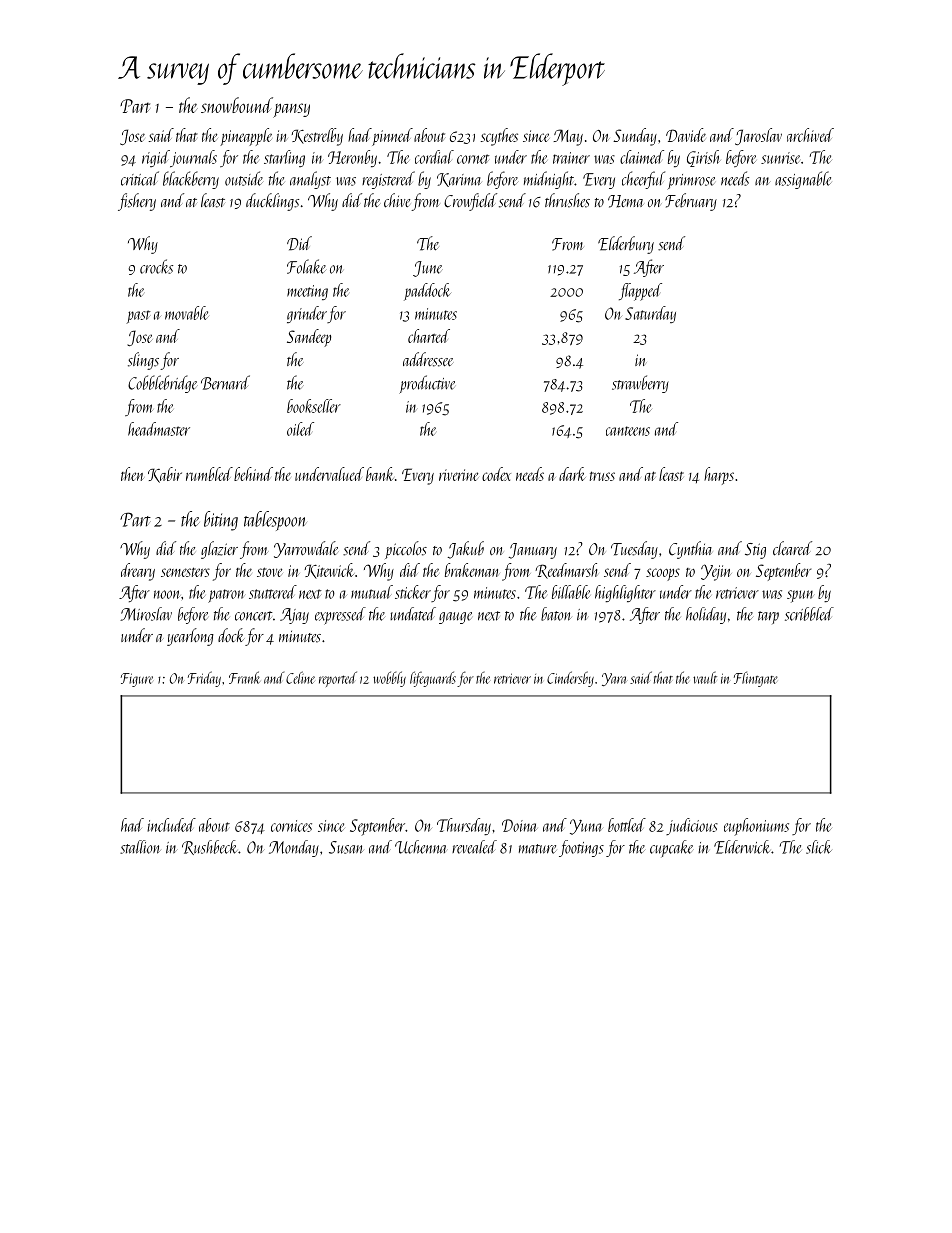  Describe the element at coordinates (691, 202) in the screenshot. I see `February` at that location.
